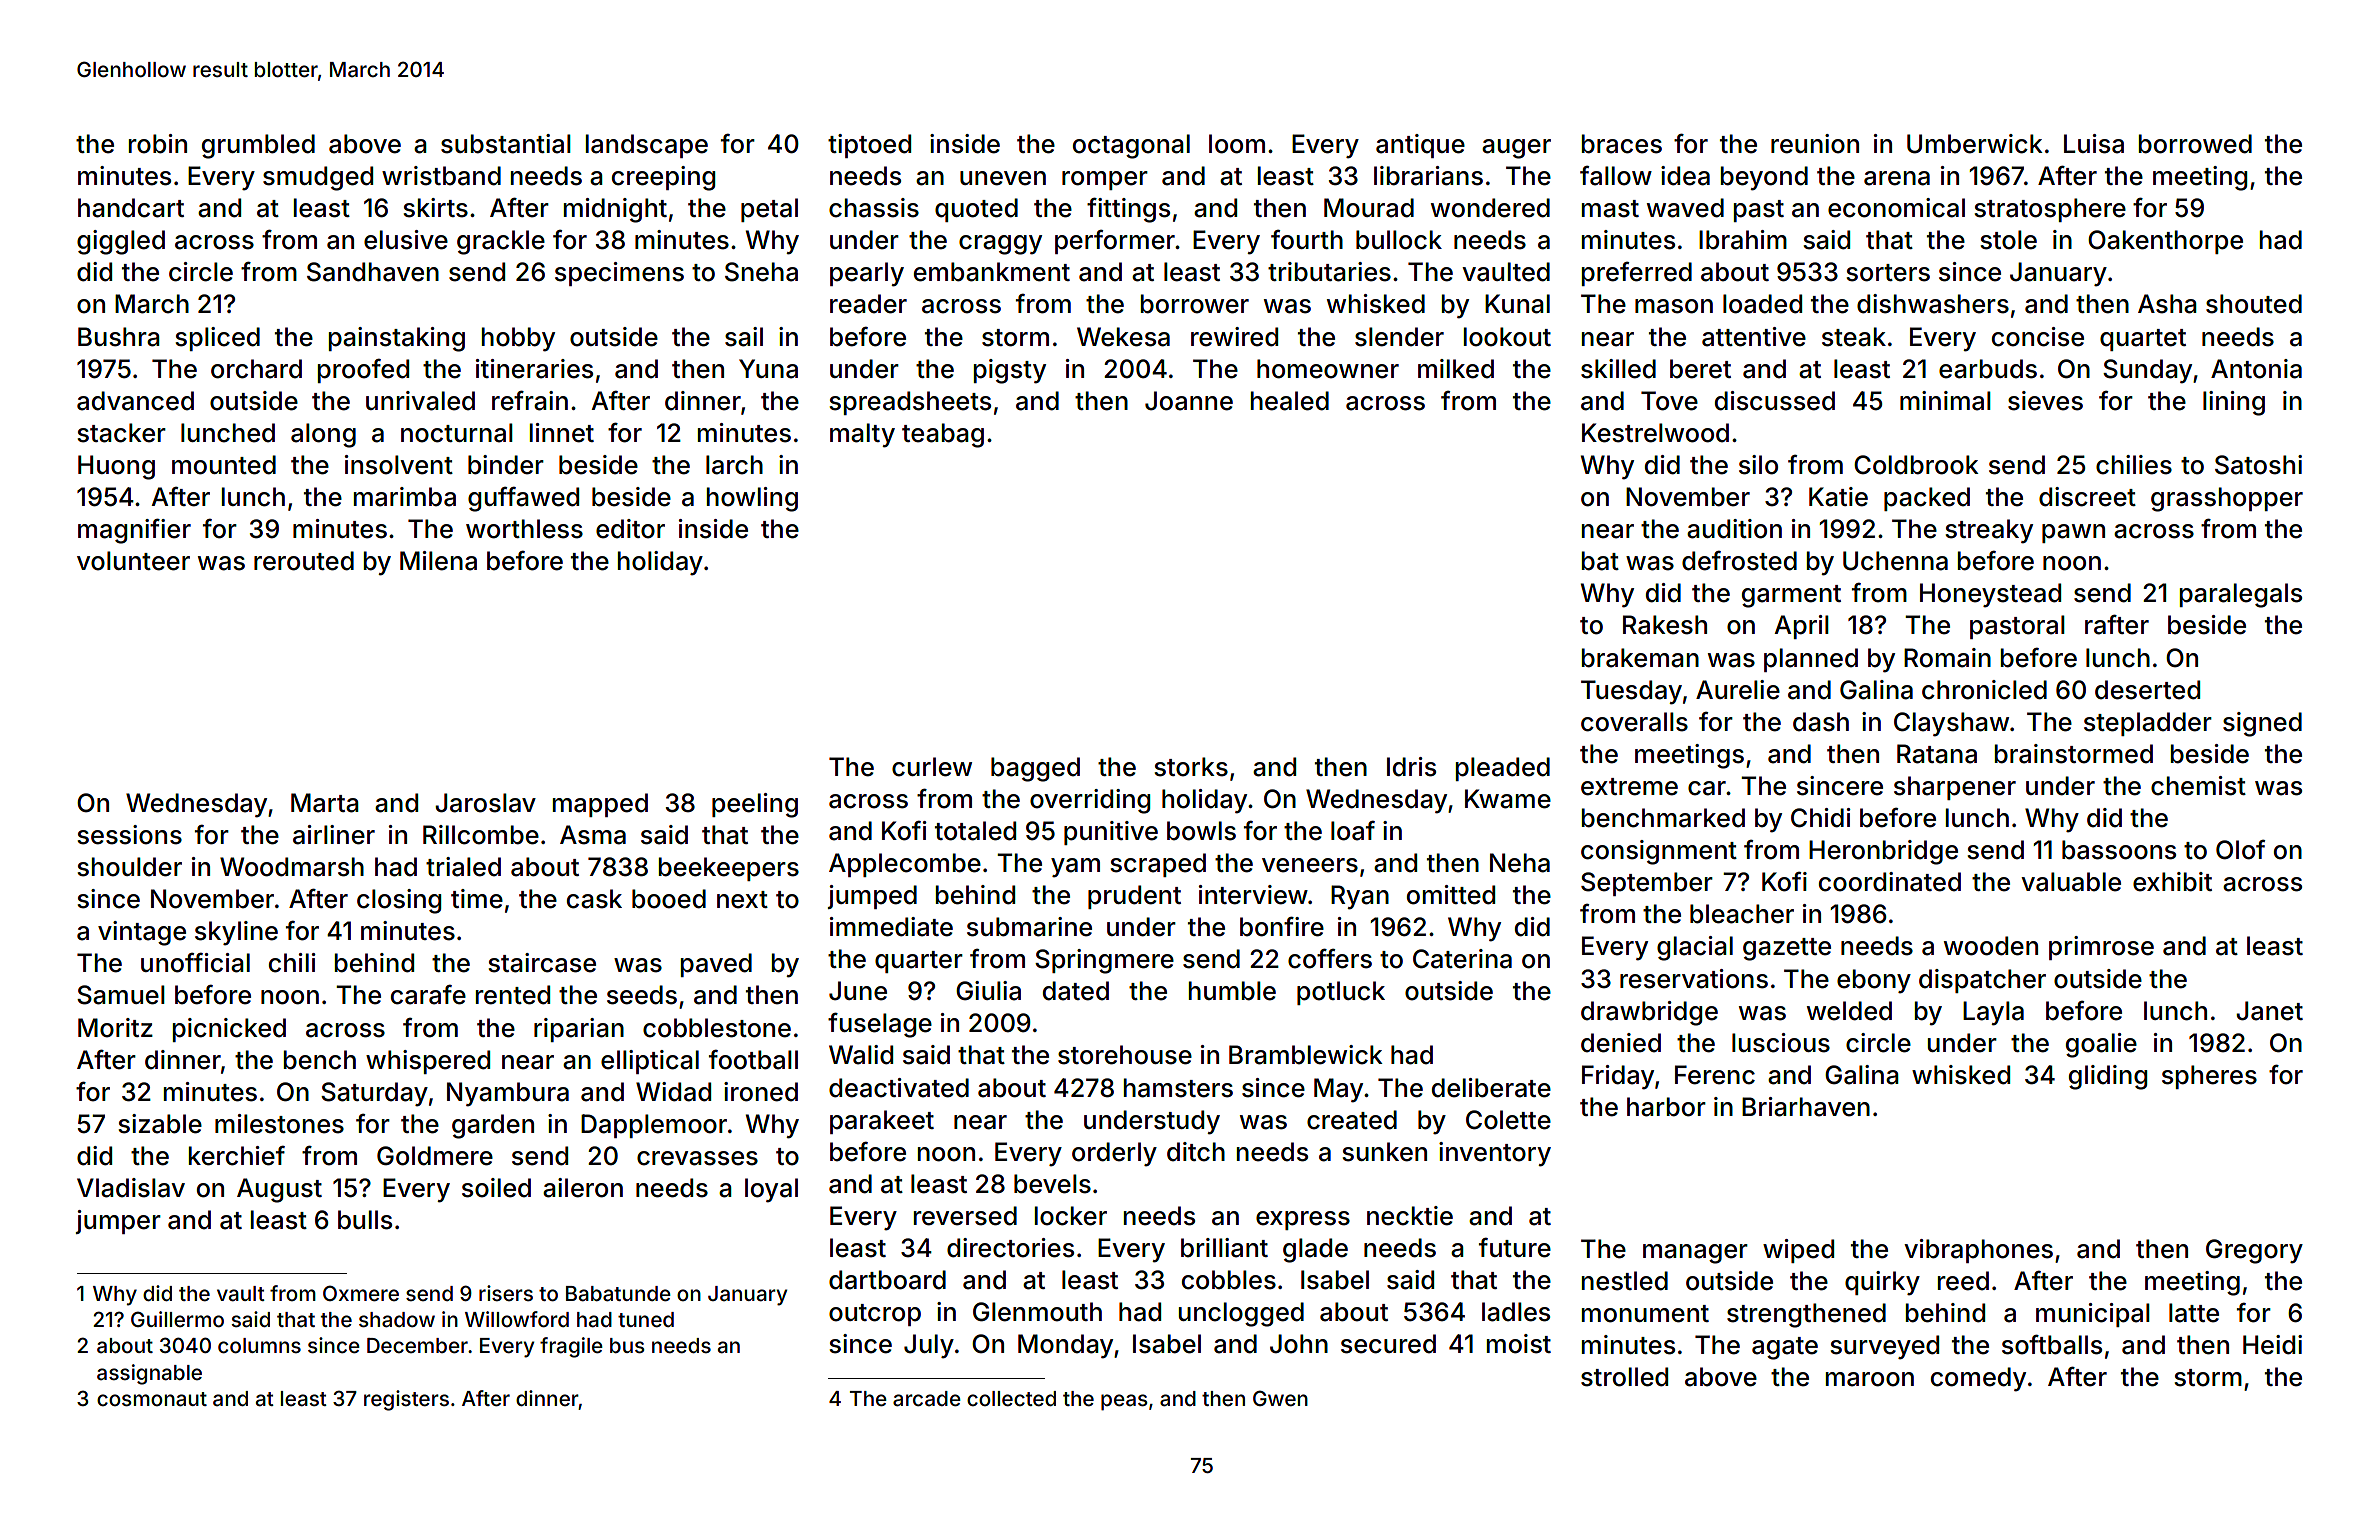 The width and height of the page is (2380, 1540). Describe the element at coordinates (406, 240) in the page. I see `elusive` at that location.
